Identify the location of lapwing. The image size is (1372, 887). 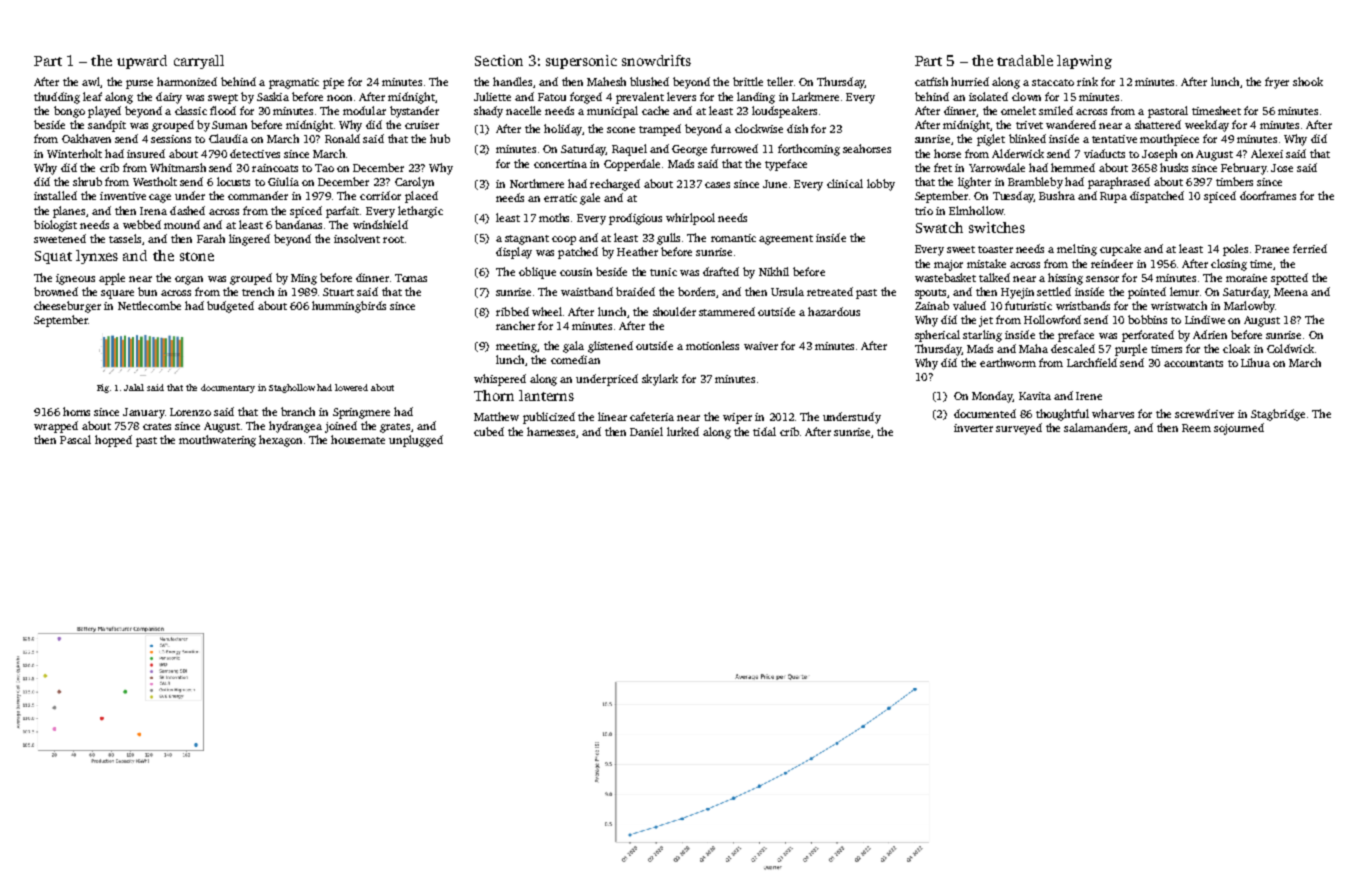
(1084, 62).
